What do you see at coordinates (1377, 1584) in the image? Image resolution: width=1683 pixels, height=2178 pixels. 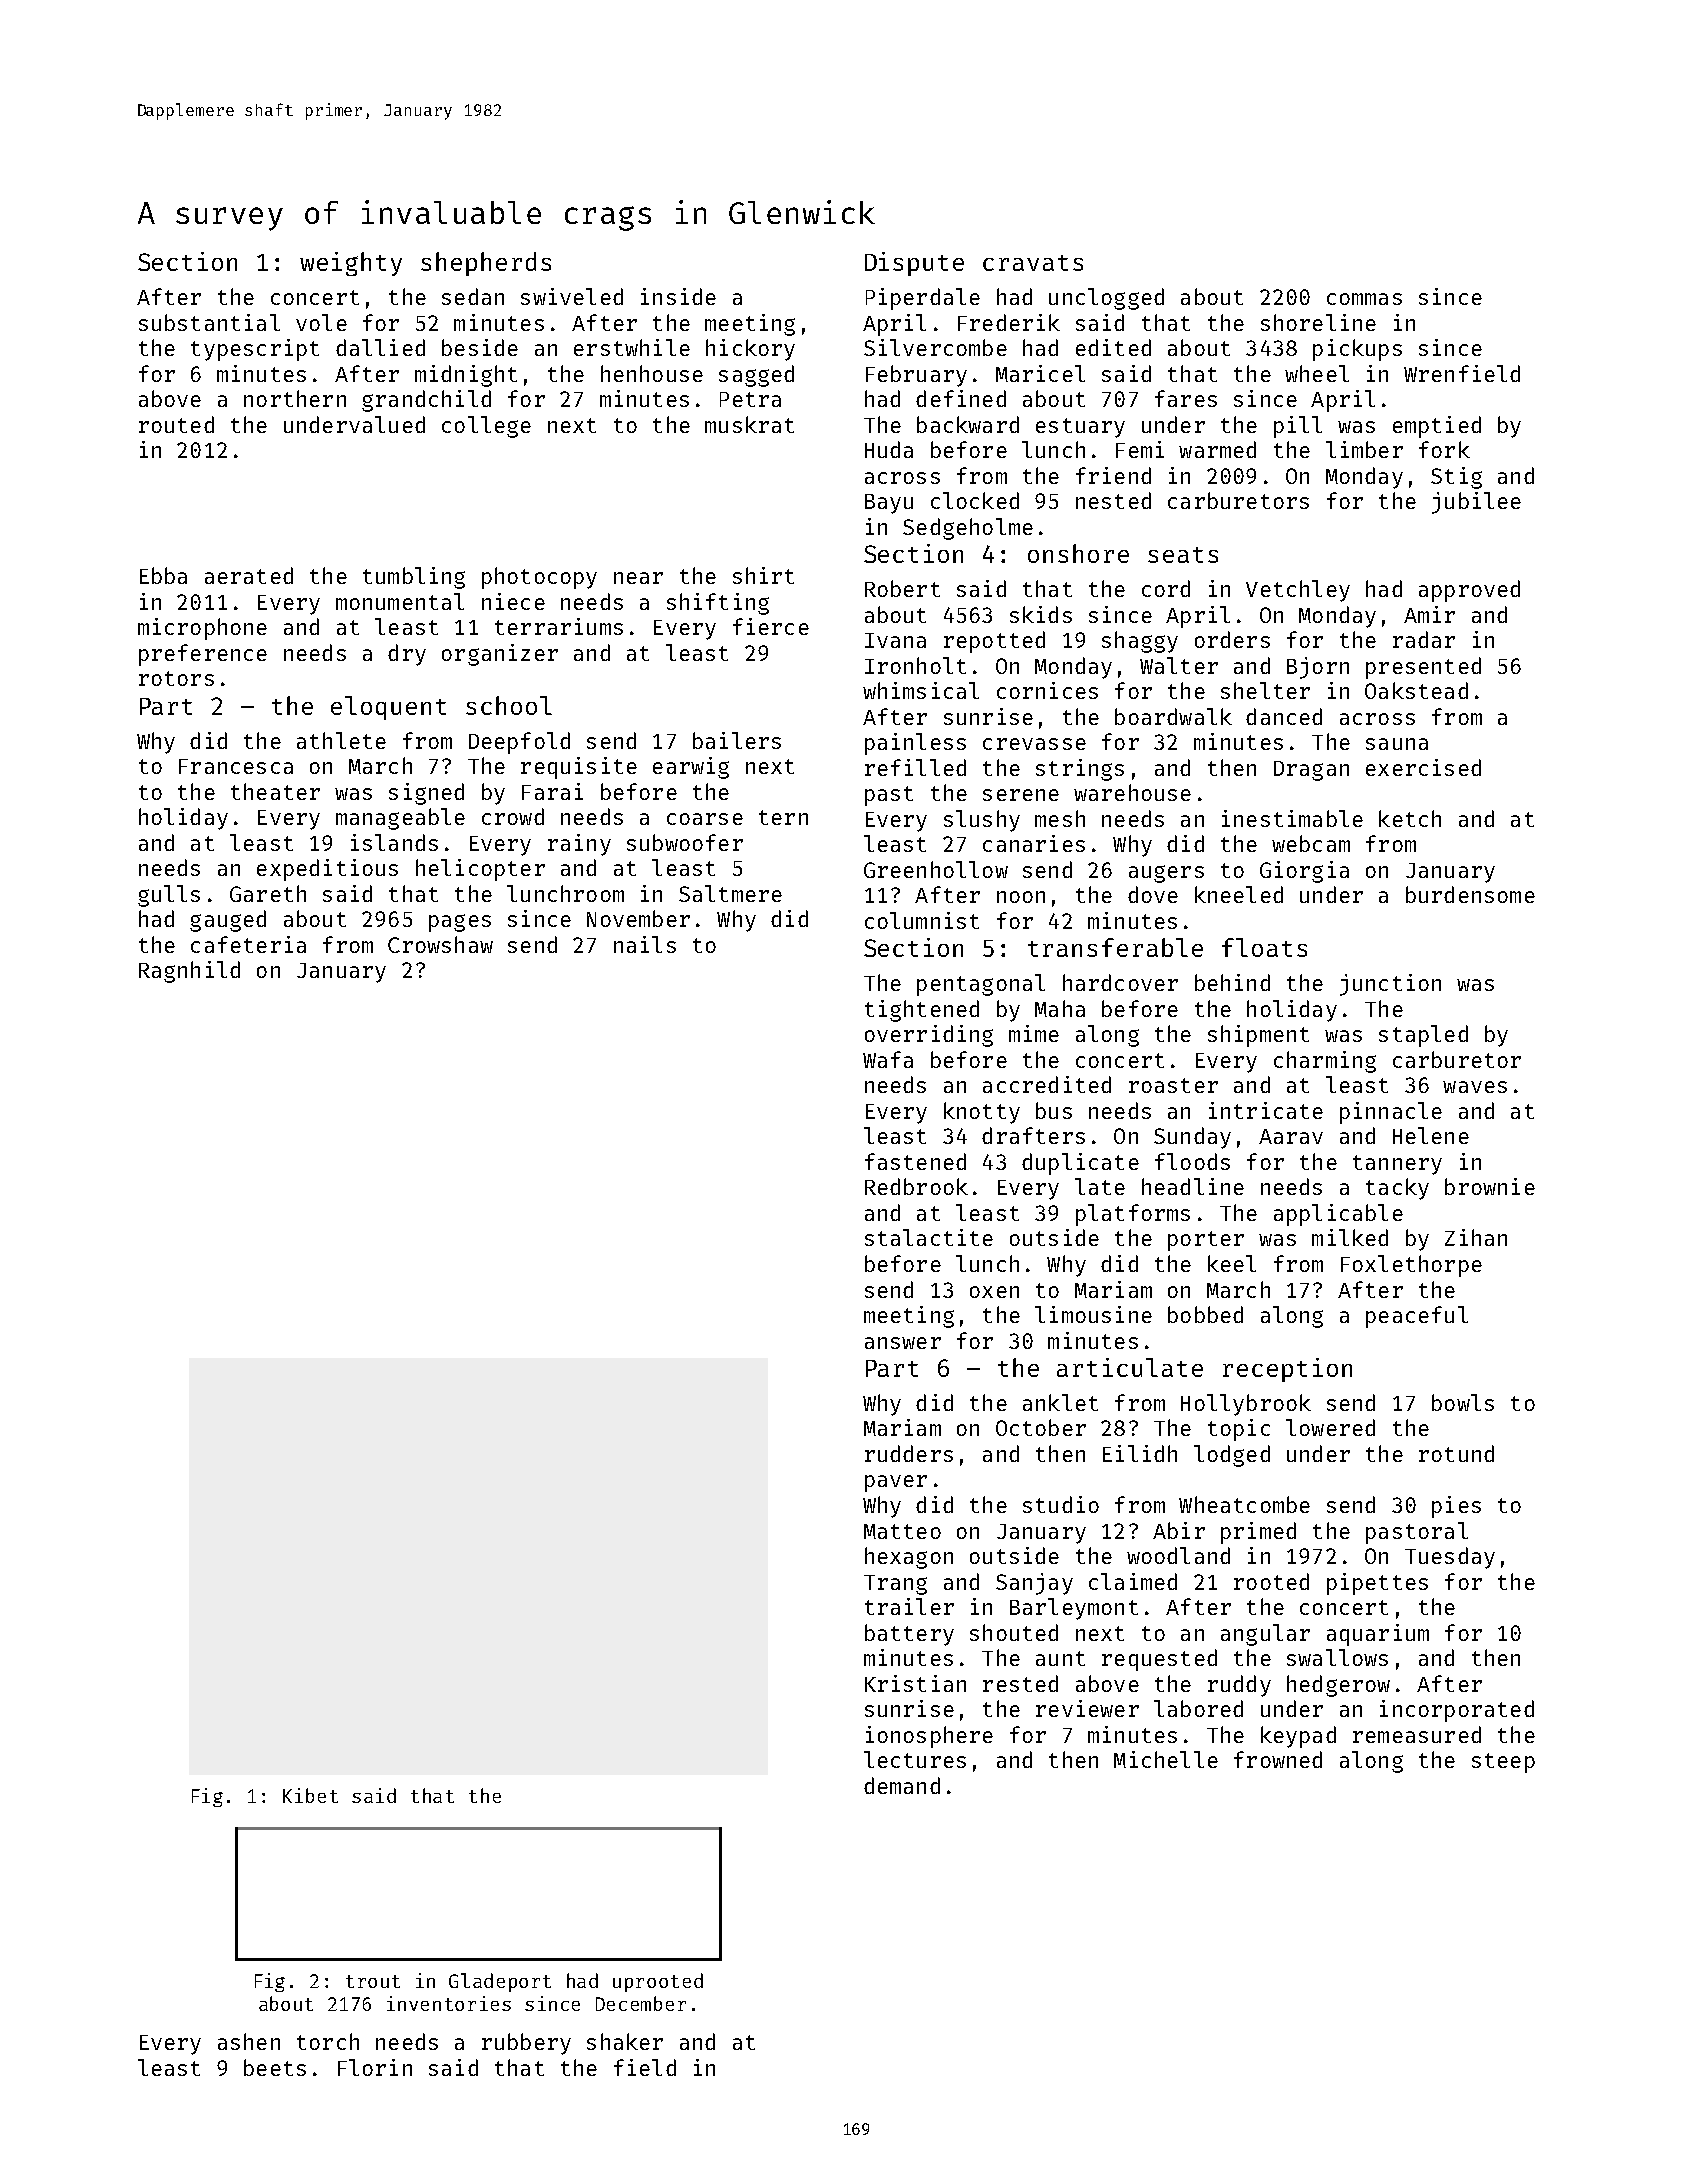 I see `pipettes` at bounding box center [1377, 1584].
